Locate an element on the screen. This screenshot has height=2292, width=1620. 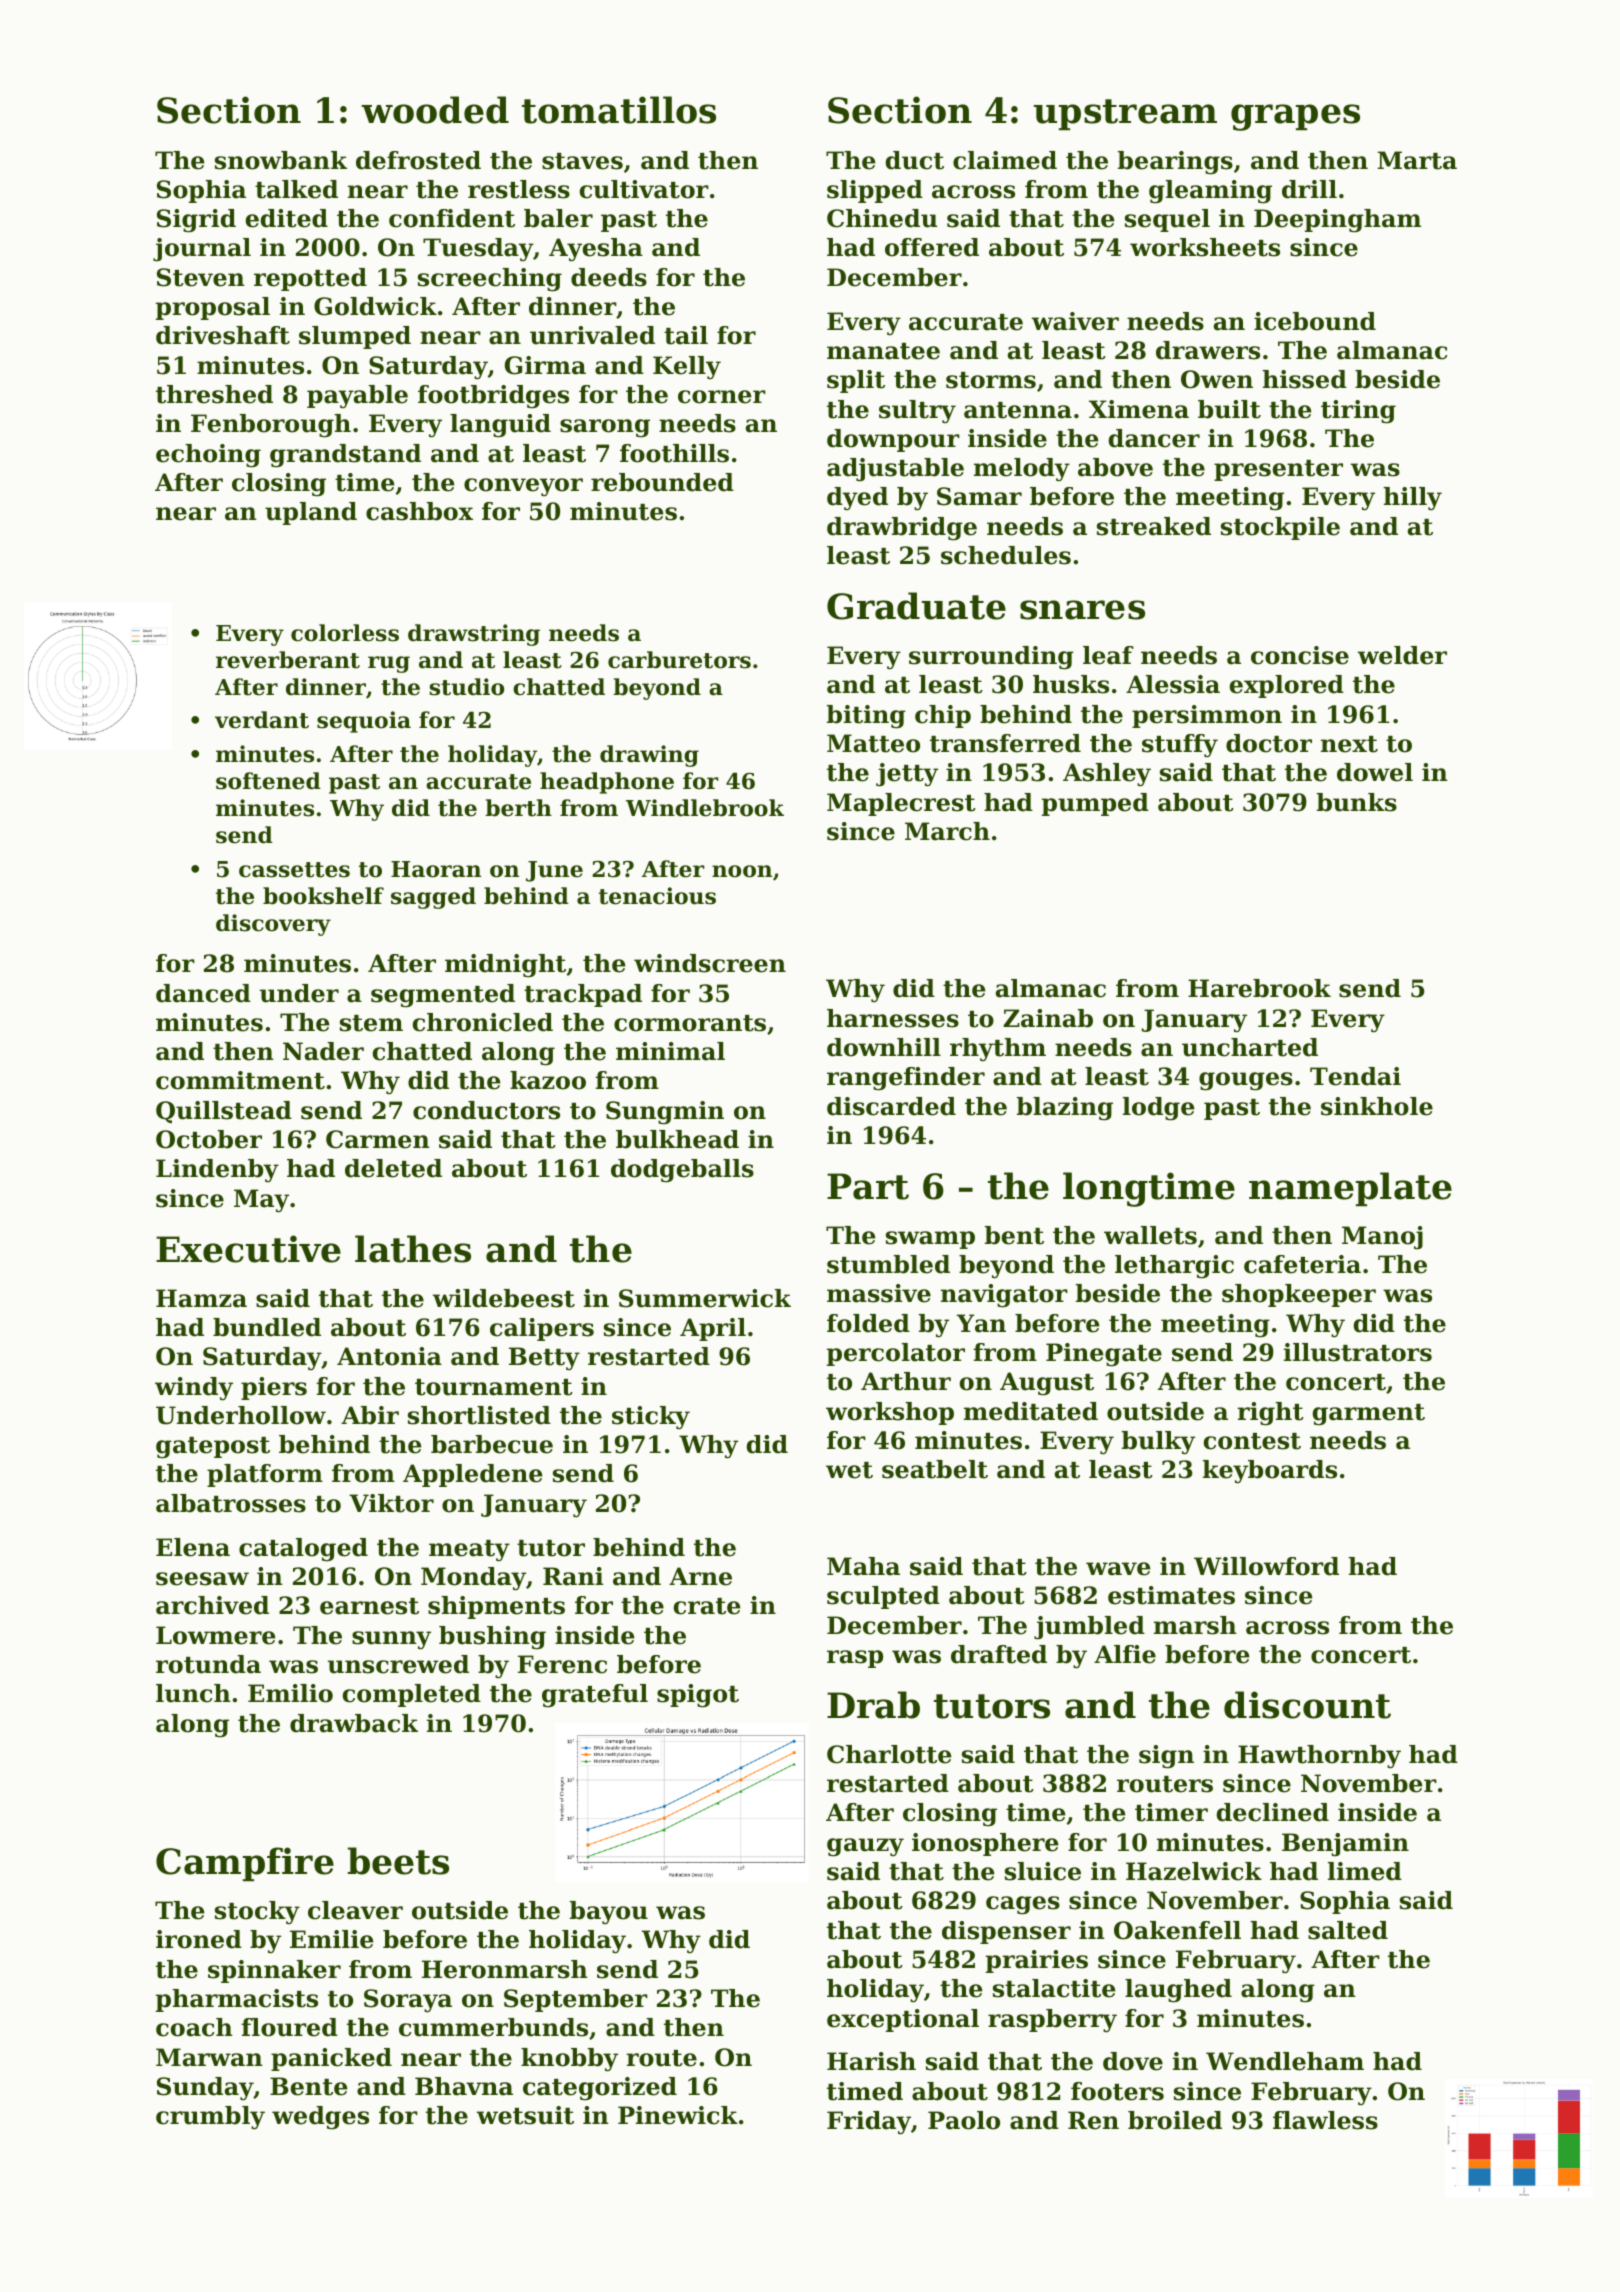
upland is located at coordinates (311, 513).
